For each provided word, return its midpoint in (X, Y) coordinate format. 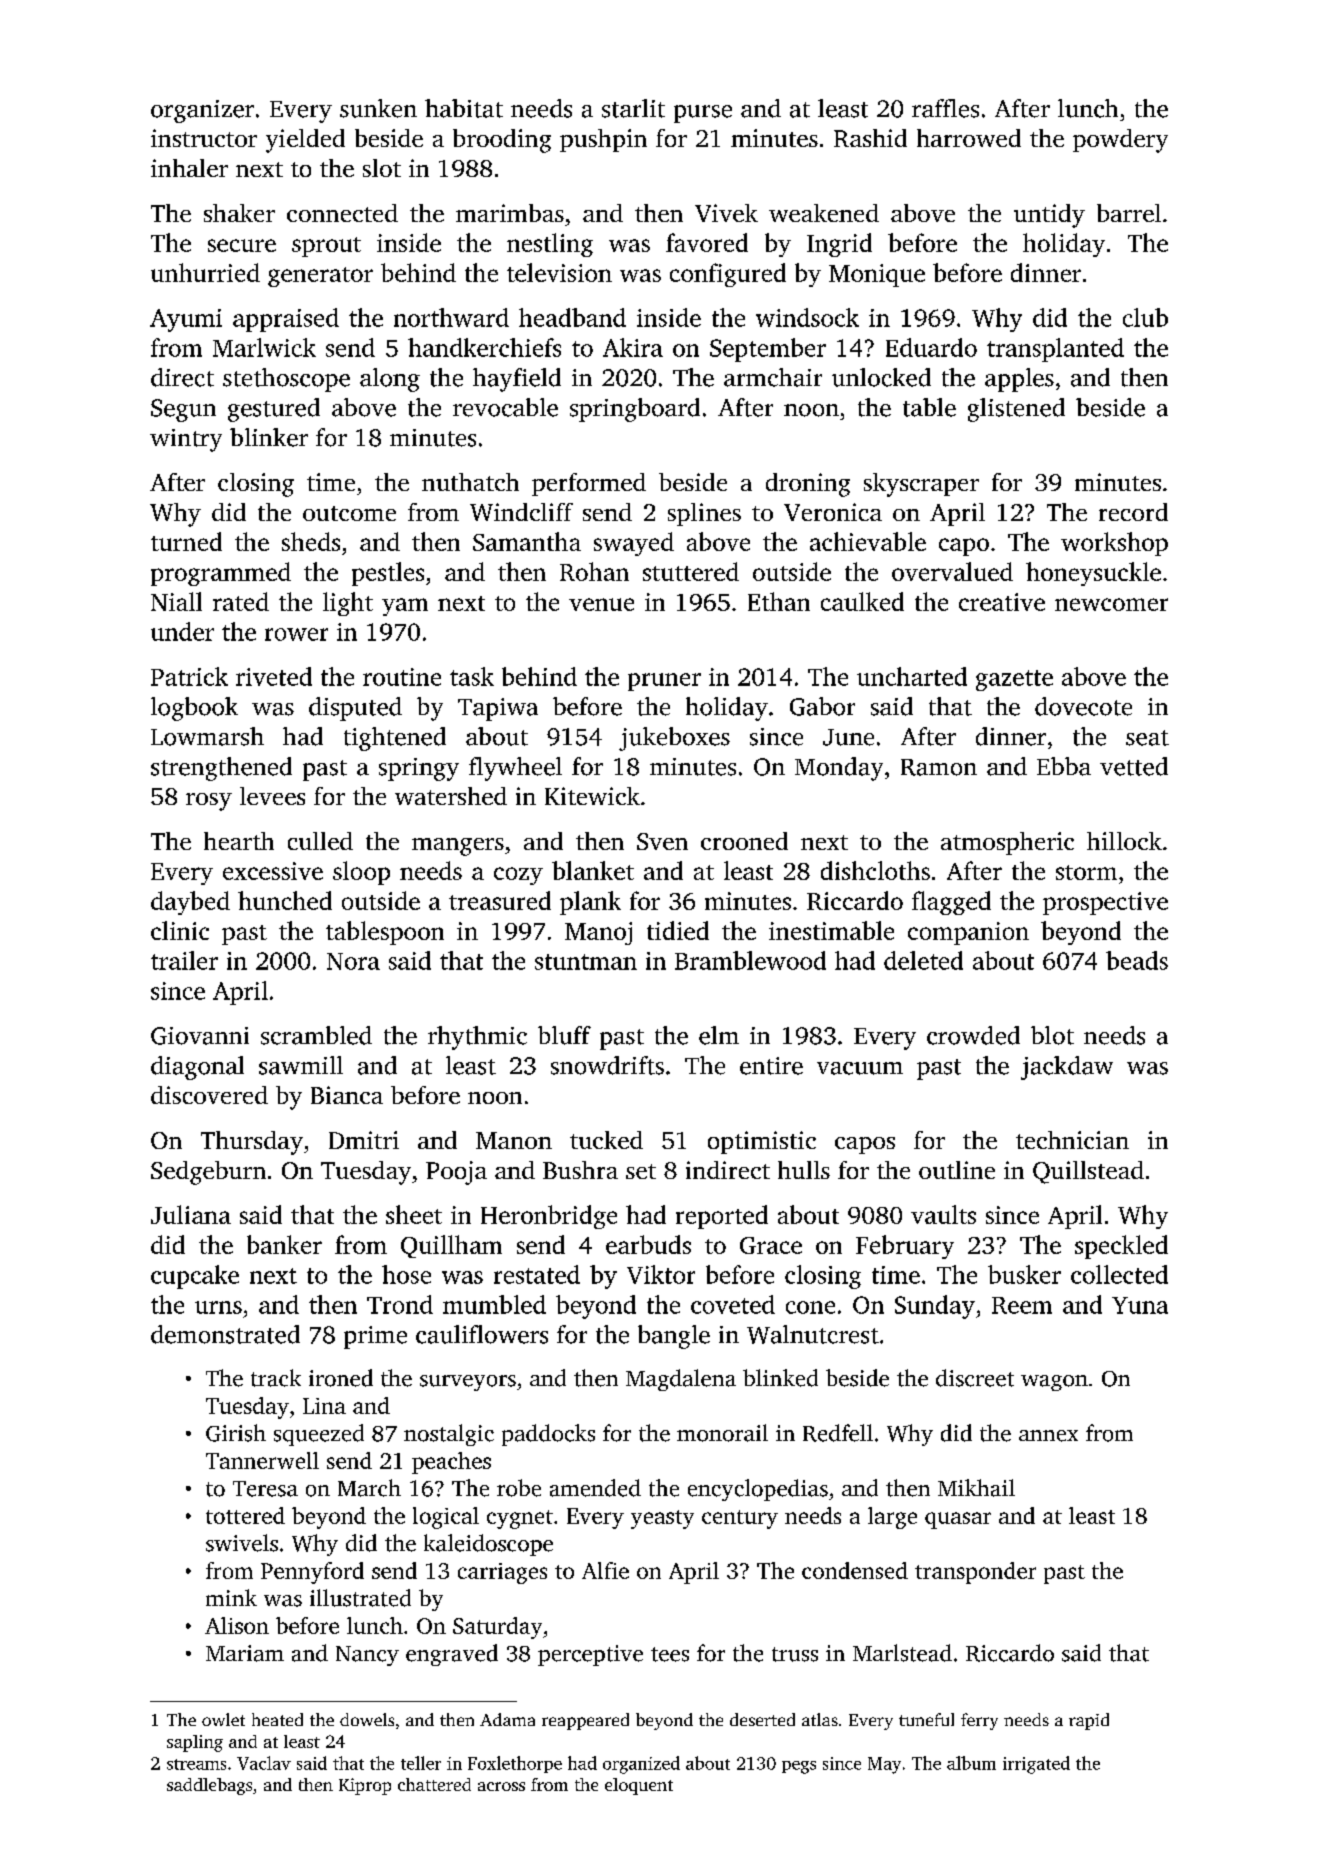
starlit (633, 108)
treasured (500, 900)
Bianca (347, 1095)
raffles (945, 108)
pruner (664, 682)
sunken (378, 108)
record (1133, 512)
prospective (1105, 903)
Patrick (189, 676)
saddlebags (209, 1786)
